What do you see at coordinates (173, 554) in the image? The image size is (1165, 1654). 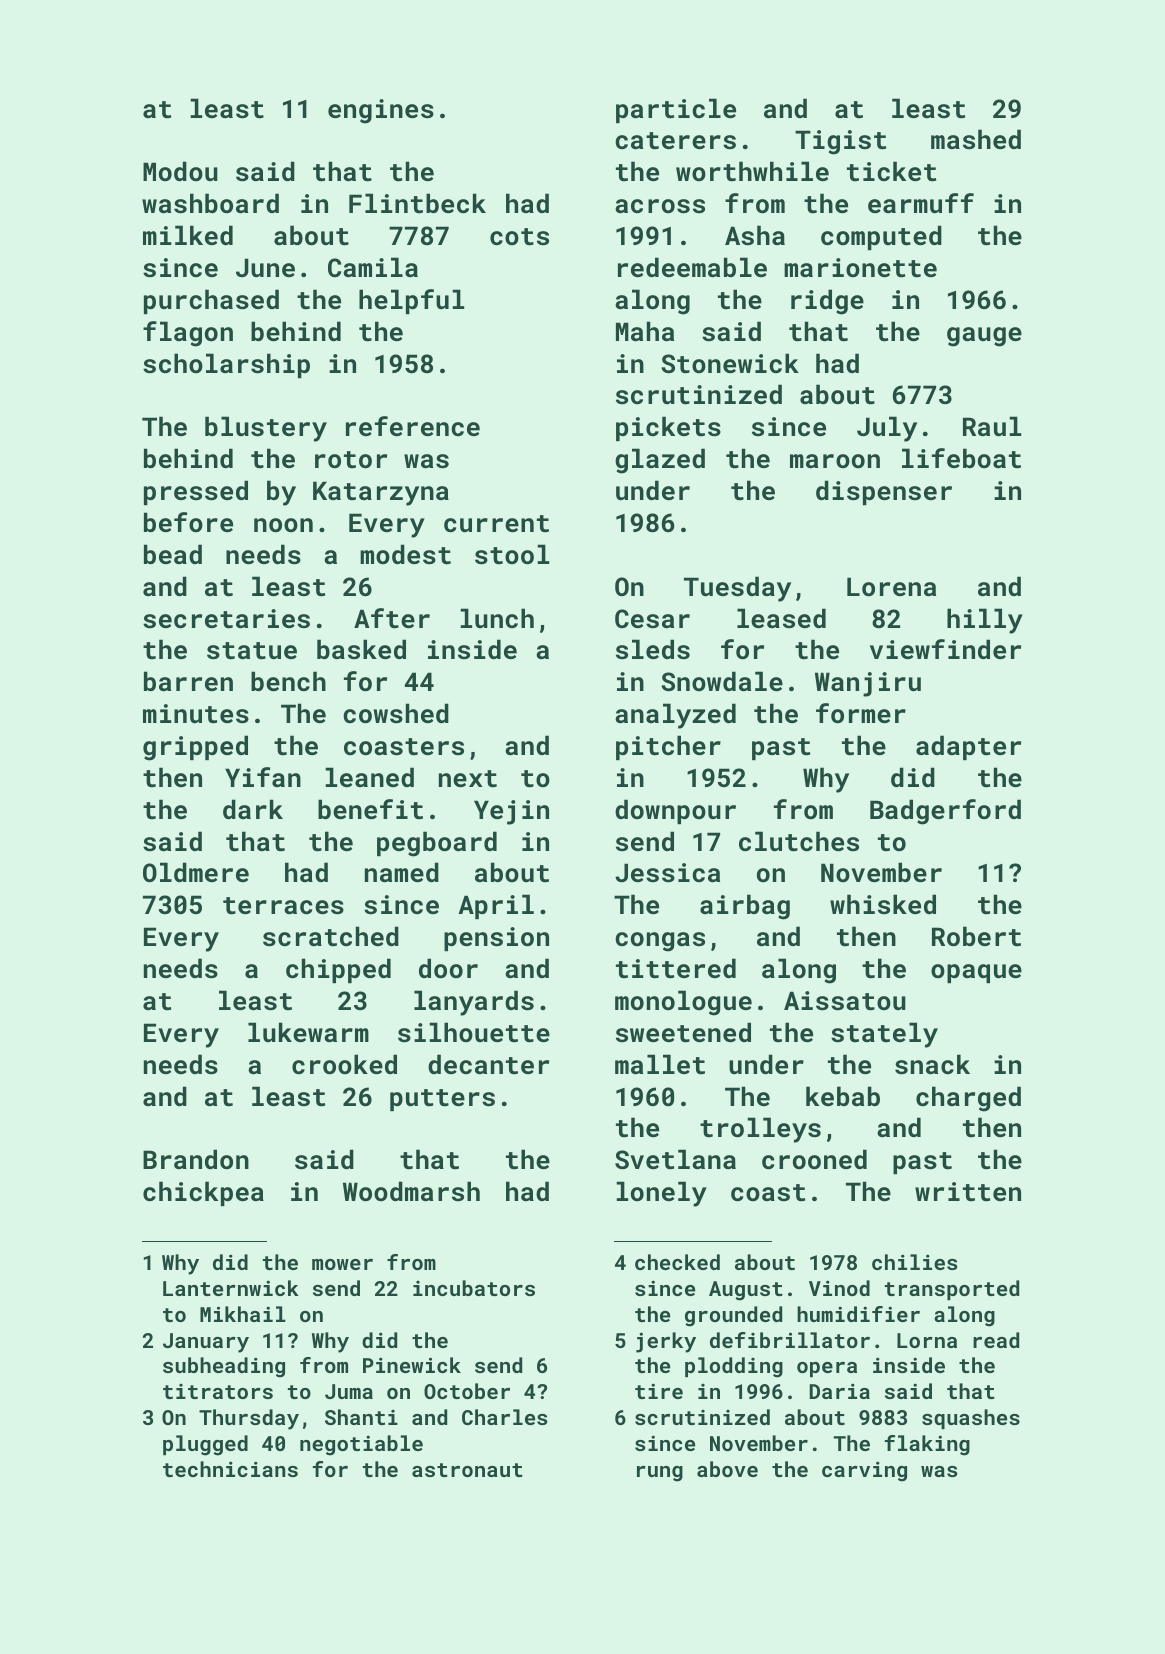 I see `bead` at bounding box center [173, 554].
